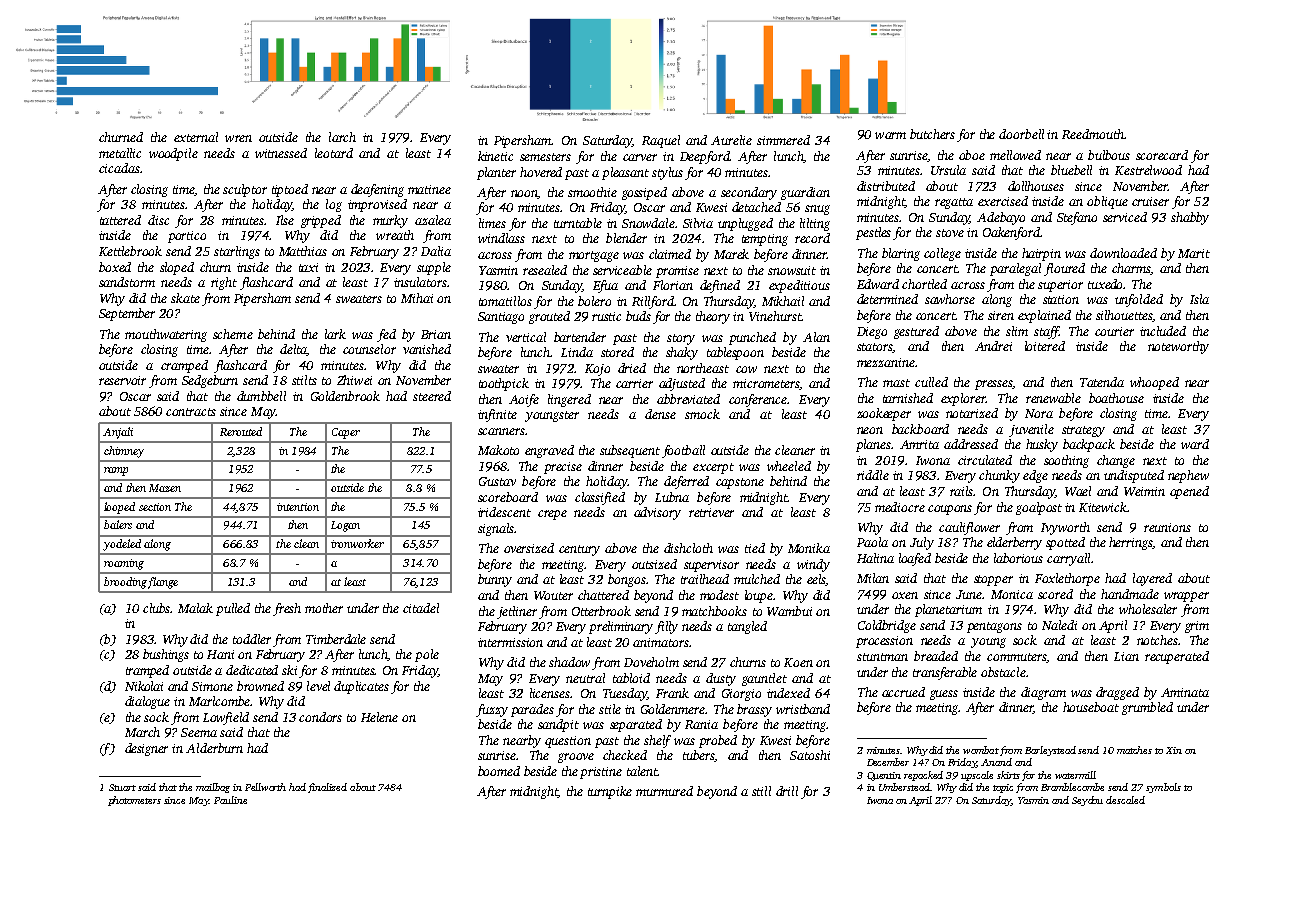 The image size is (1308, 924). Describe the element at coordinates (1018, 558) in the screenshot. I see `laborious` at that location.
